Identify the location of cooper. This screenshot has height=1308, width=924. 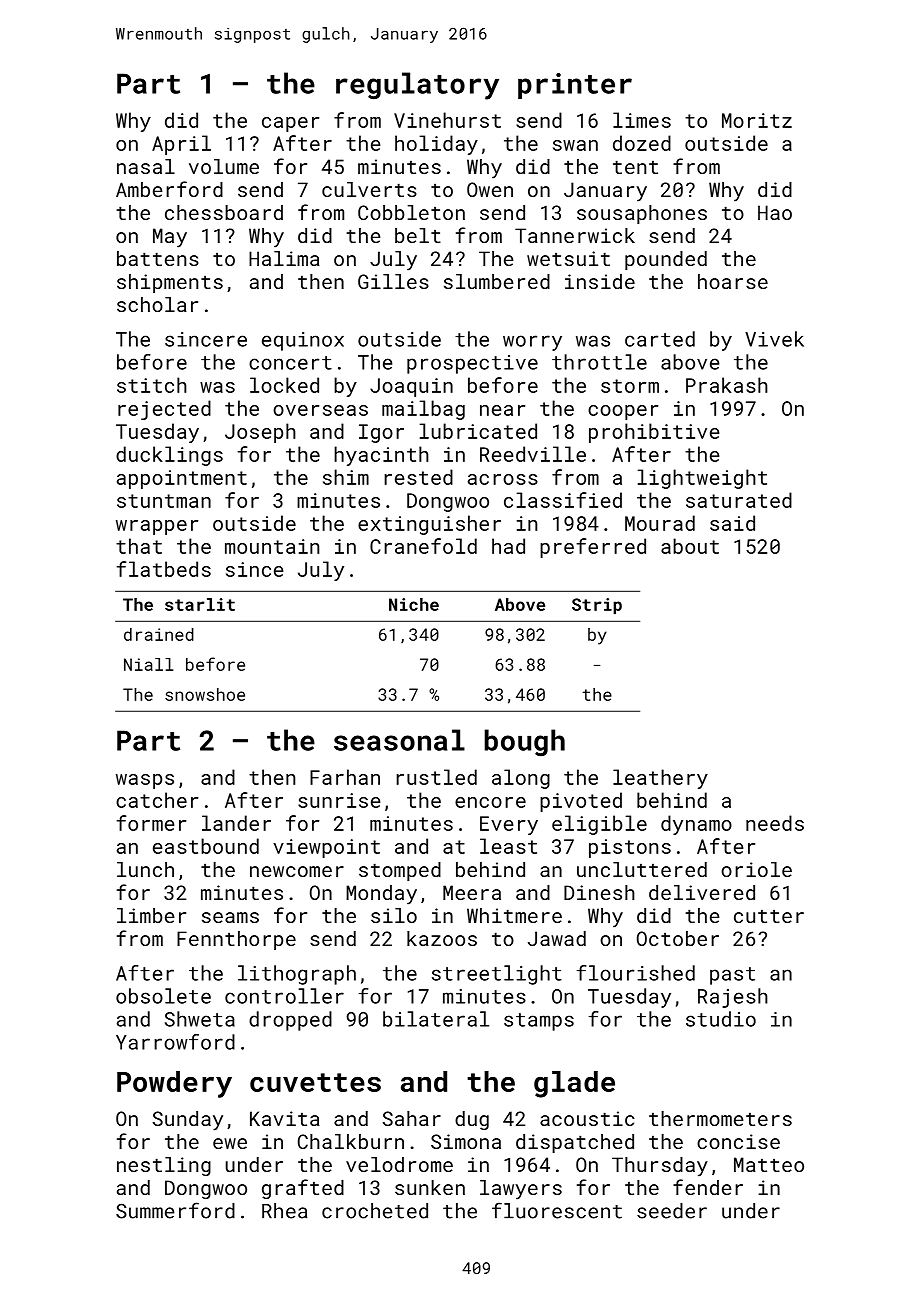
(623, 412).
